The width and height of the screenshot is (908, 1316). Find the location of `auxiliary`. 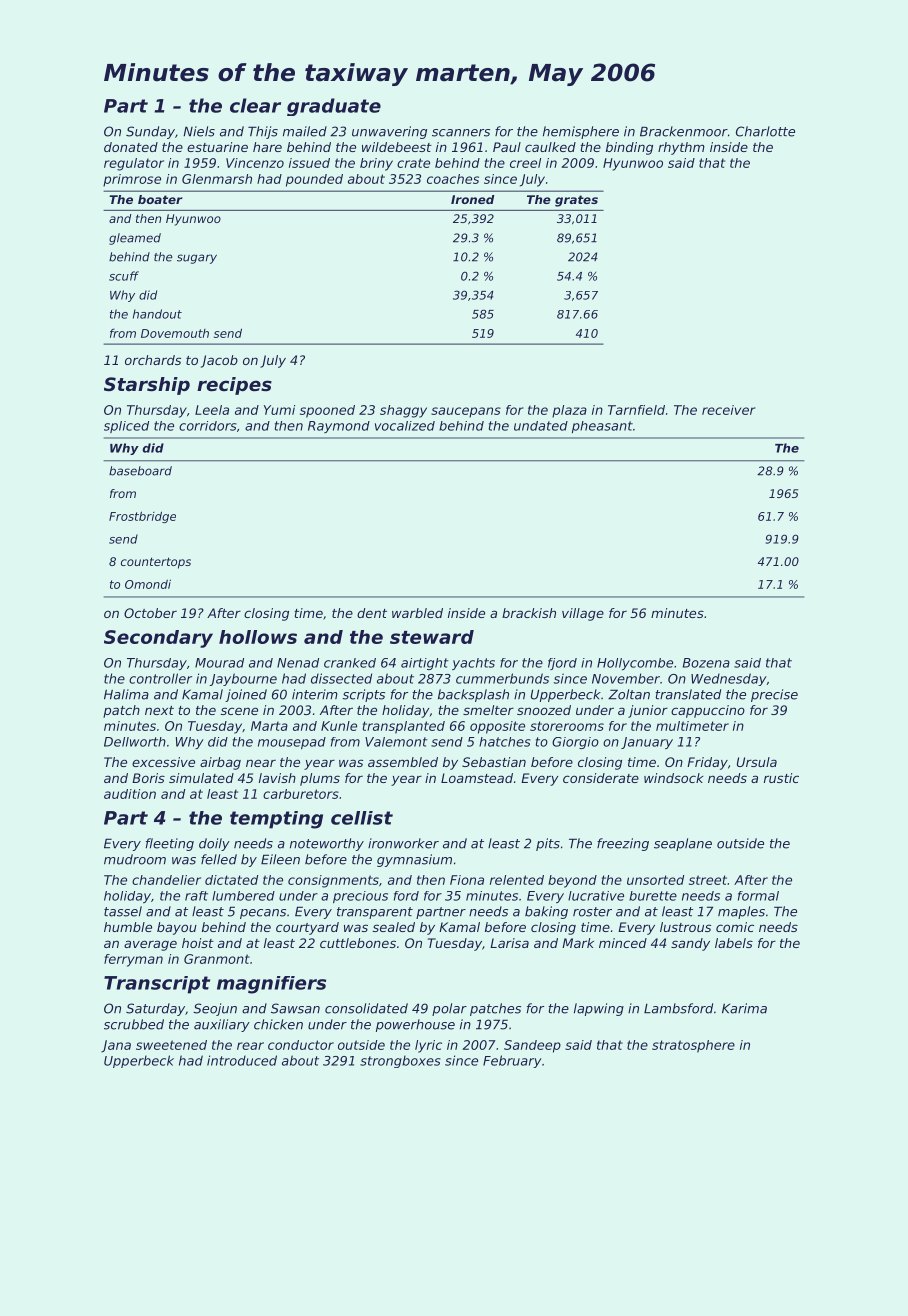

auxiliary is located at coordinates (222, 1025).
